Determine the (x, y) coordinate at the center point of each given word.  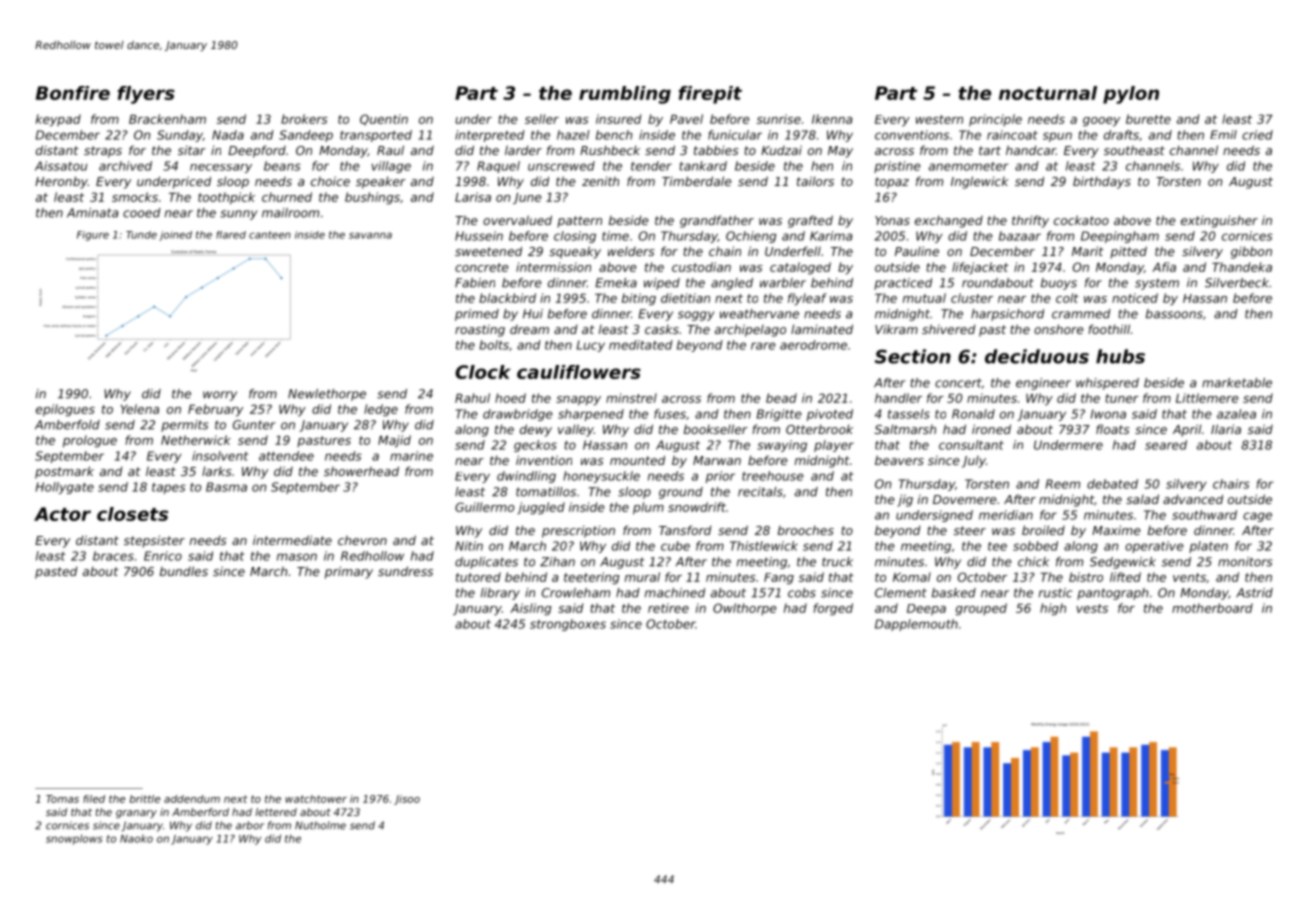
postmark (64, 472)
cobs (802, 593)
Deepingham (1120, 237)
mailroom (290, 213)
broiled (1043, 530)
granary (136, 814)
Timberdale (697, 181)
